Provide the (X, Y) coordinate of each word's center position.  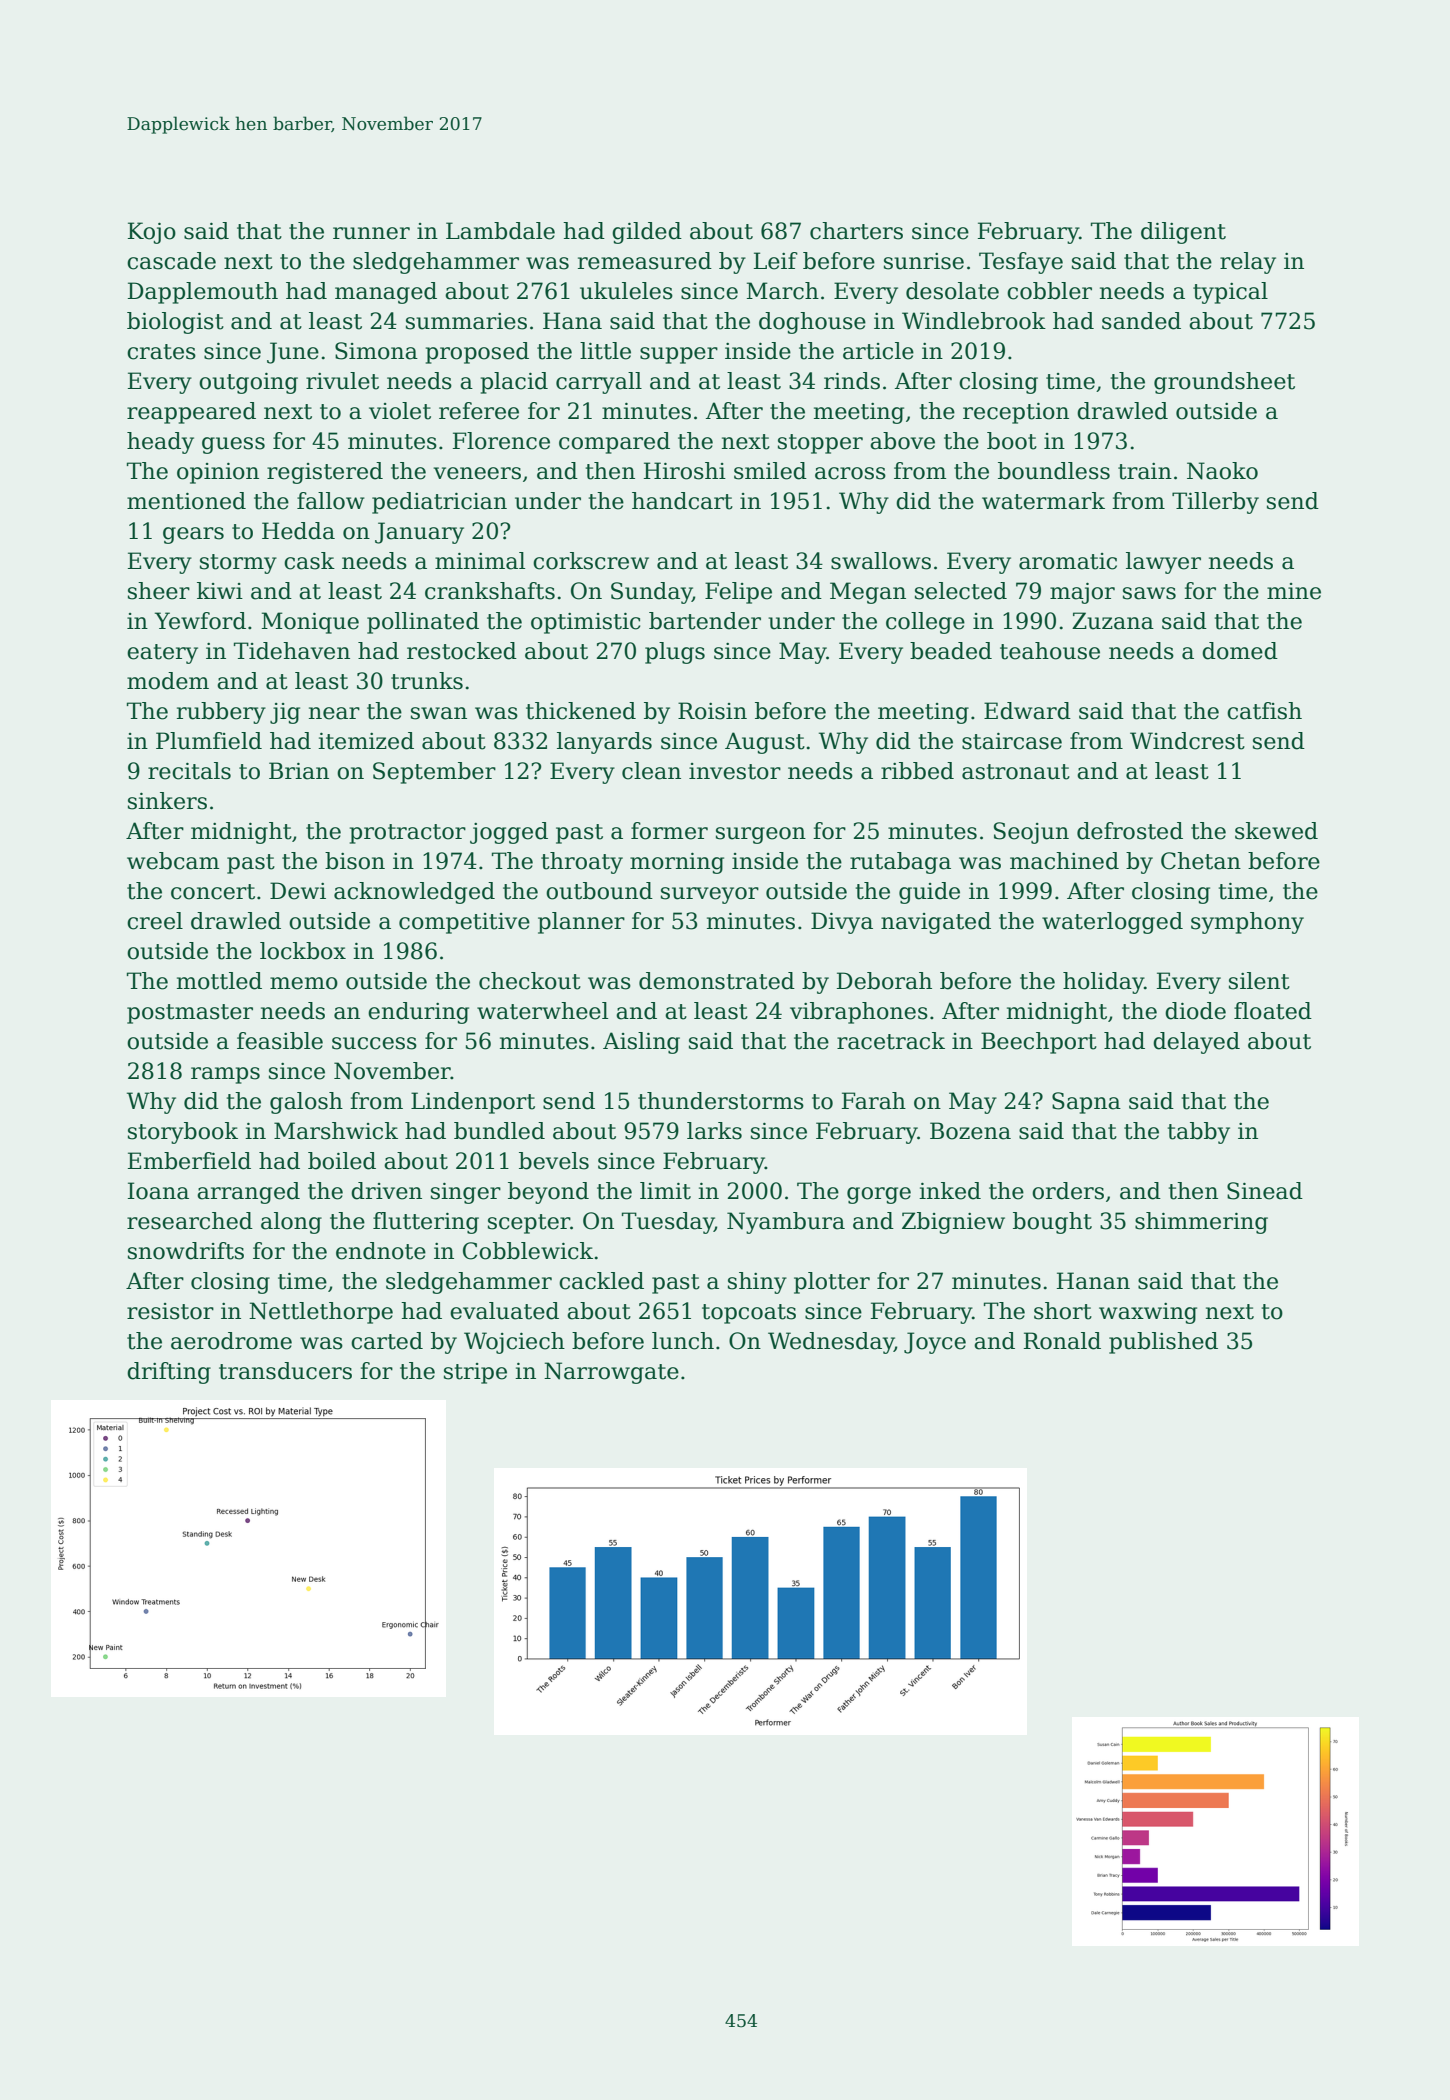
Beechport (1039, 1043)
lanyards (604, 743)
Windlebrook (974, 321)
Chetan (1201, 861)
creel (155, 921)
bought (1052, 1223)
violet (400, 411)
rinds (852, 381)
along (291, 1223)
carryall (599, 383)
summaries (466, 321)
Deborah (884, 981)
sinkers (167, 801)
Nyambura (786, 1223)
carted (387, 1341)
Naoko (1222, 471)
